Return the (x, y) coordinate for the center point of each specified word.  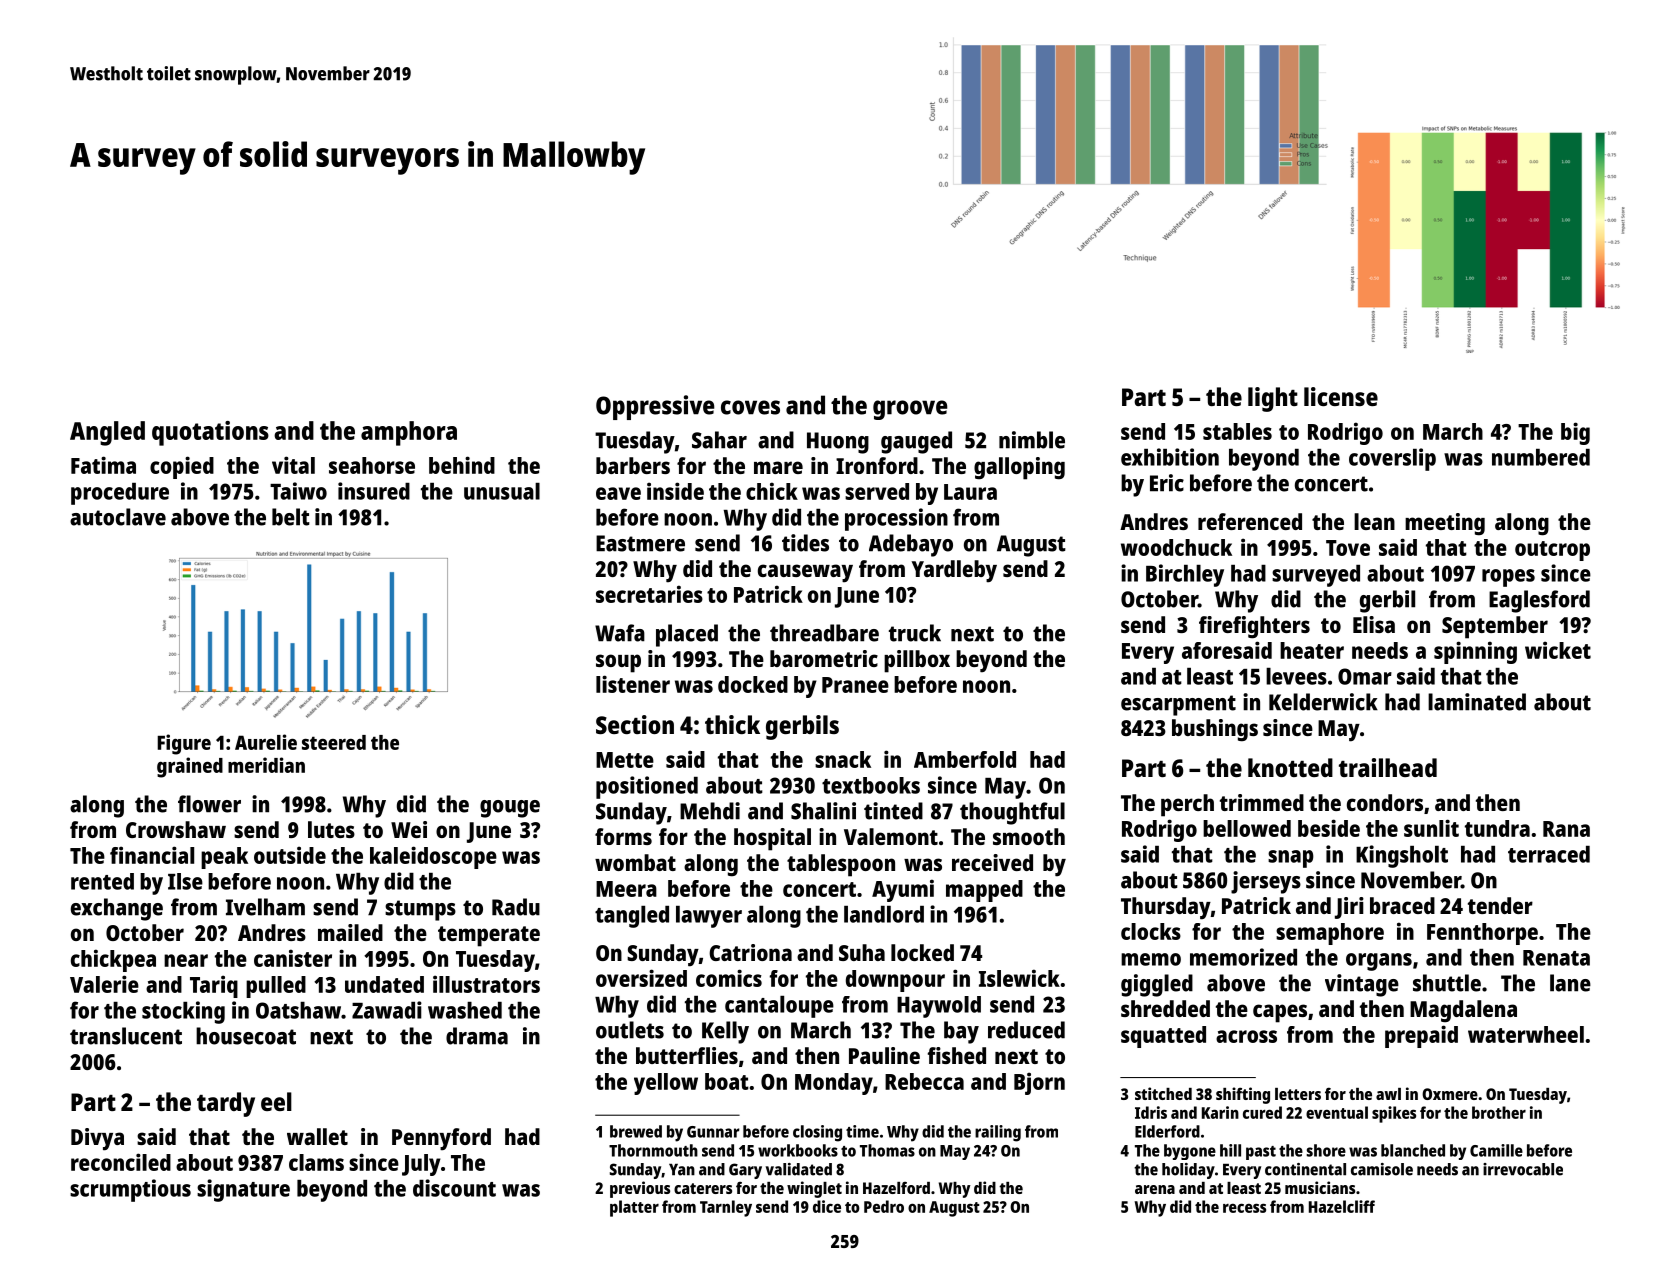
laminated (1477, 702)
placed (687, 635)
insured (374, 491)
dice (827, 1206)
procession (896, 519)
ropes (1508, 578)
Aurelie (266, 742)
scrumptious (130, 1190)
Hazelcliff (1342, 1206)
